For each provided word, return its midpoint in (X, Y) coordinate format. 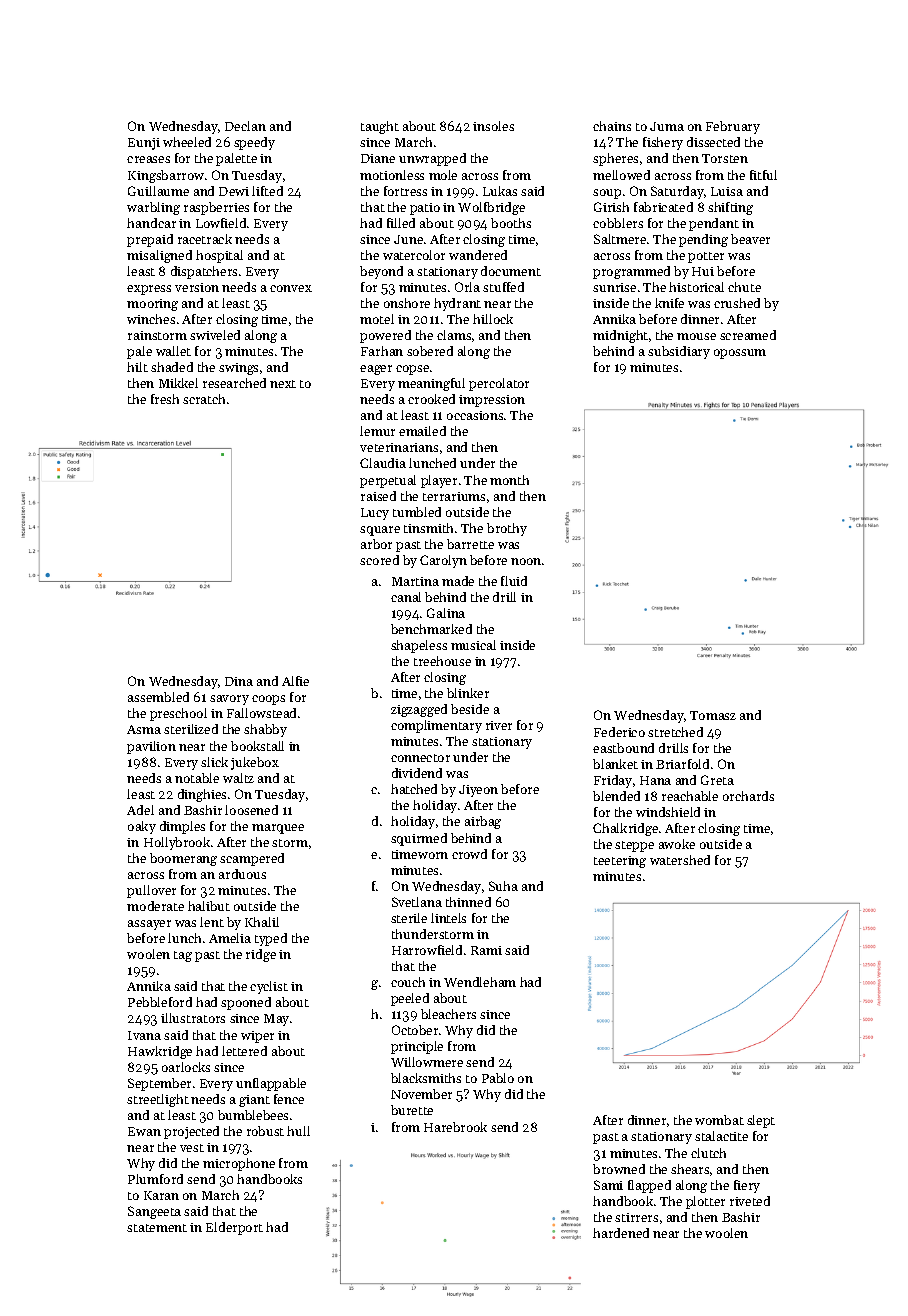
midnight (620, 336)
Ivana (144, 1035)
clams (454, 335)
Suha (503, 886)
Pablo (498, 1078)
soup (607, 194)
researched (234, 383)
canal (406, 597)
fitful (763, 175)
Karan (161, 1195)
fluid (514, 581)
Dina (239, 681)
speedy (254, 143)
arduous (242, 874)
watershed (680, 860)
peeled (410, 999)
